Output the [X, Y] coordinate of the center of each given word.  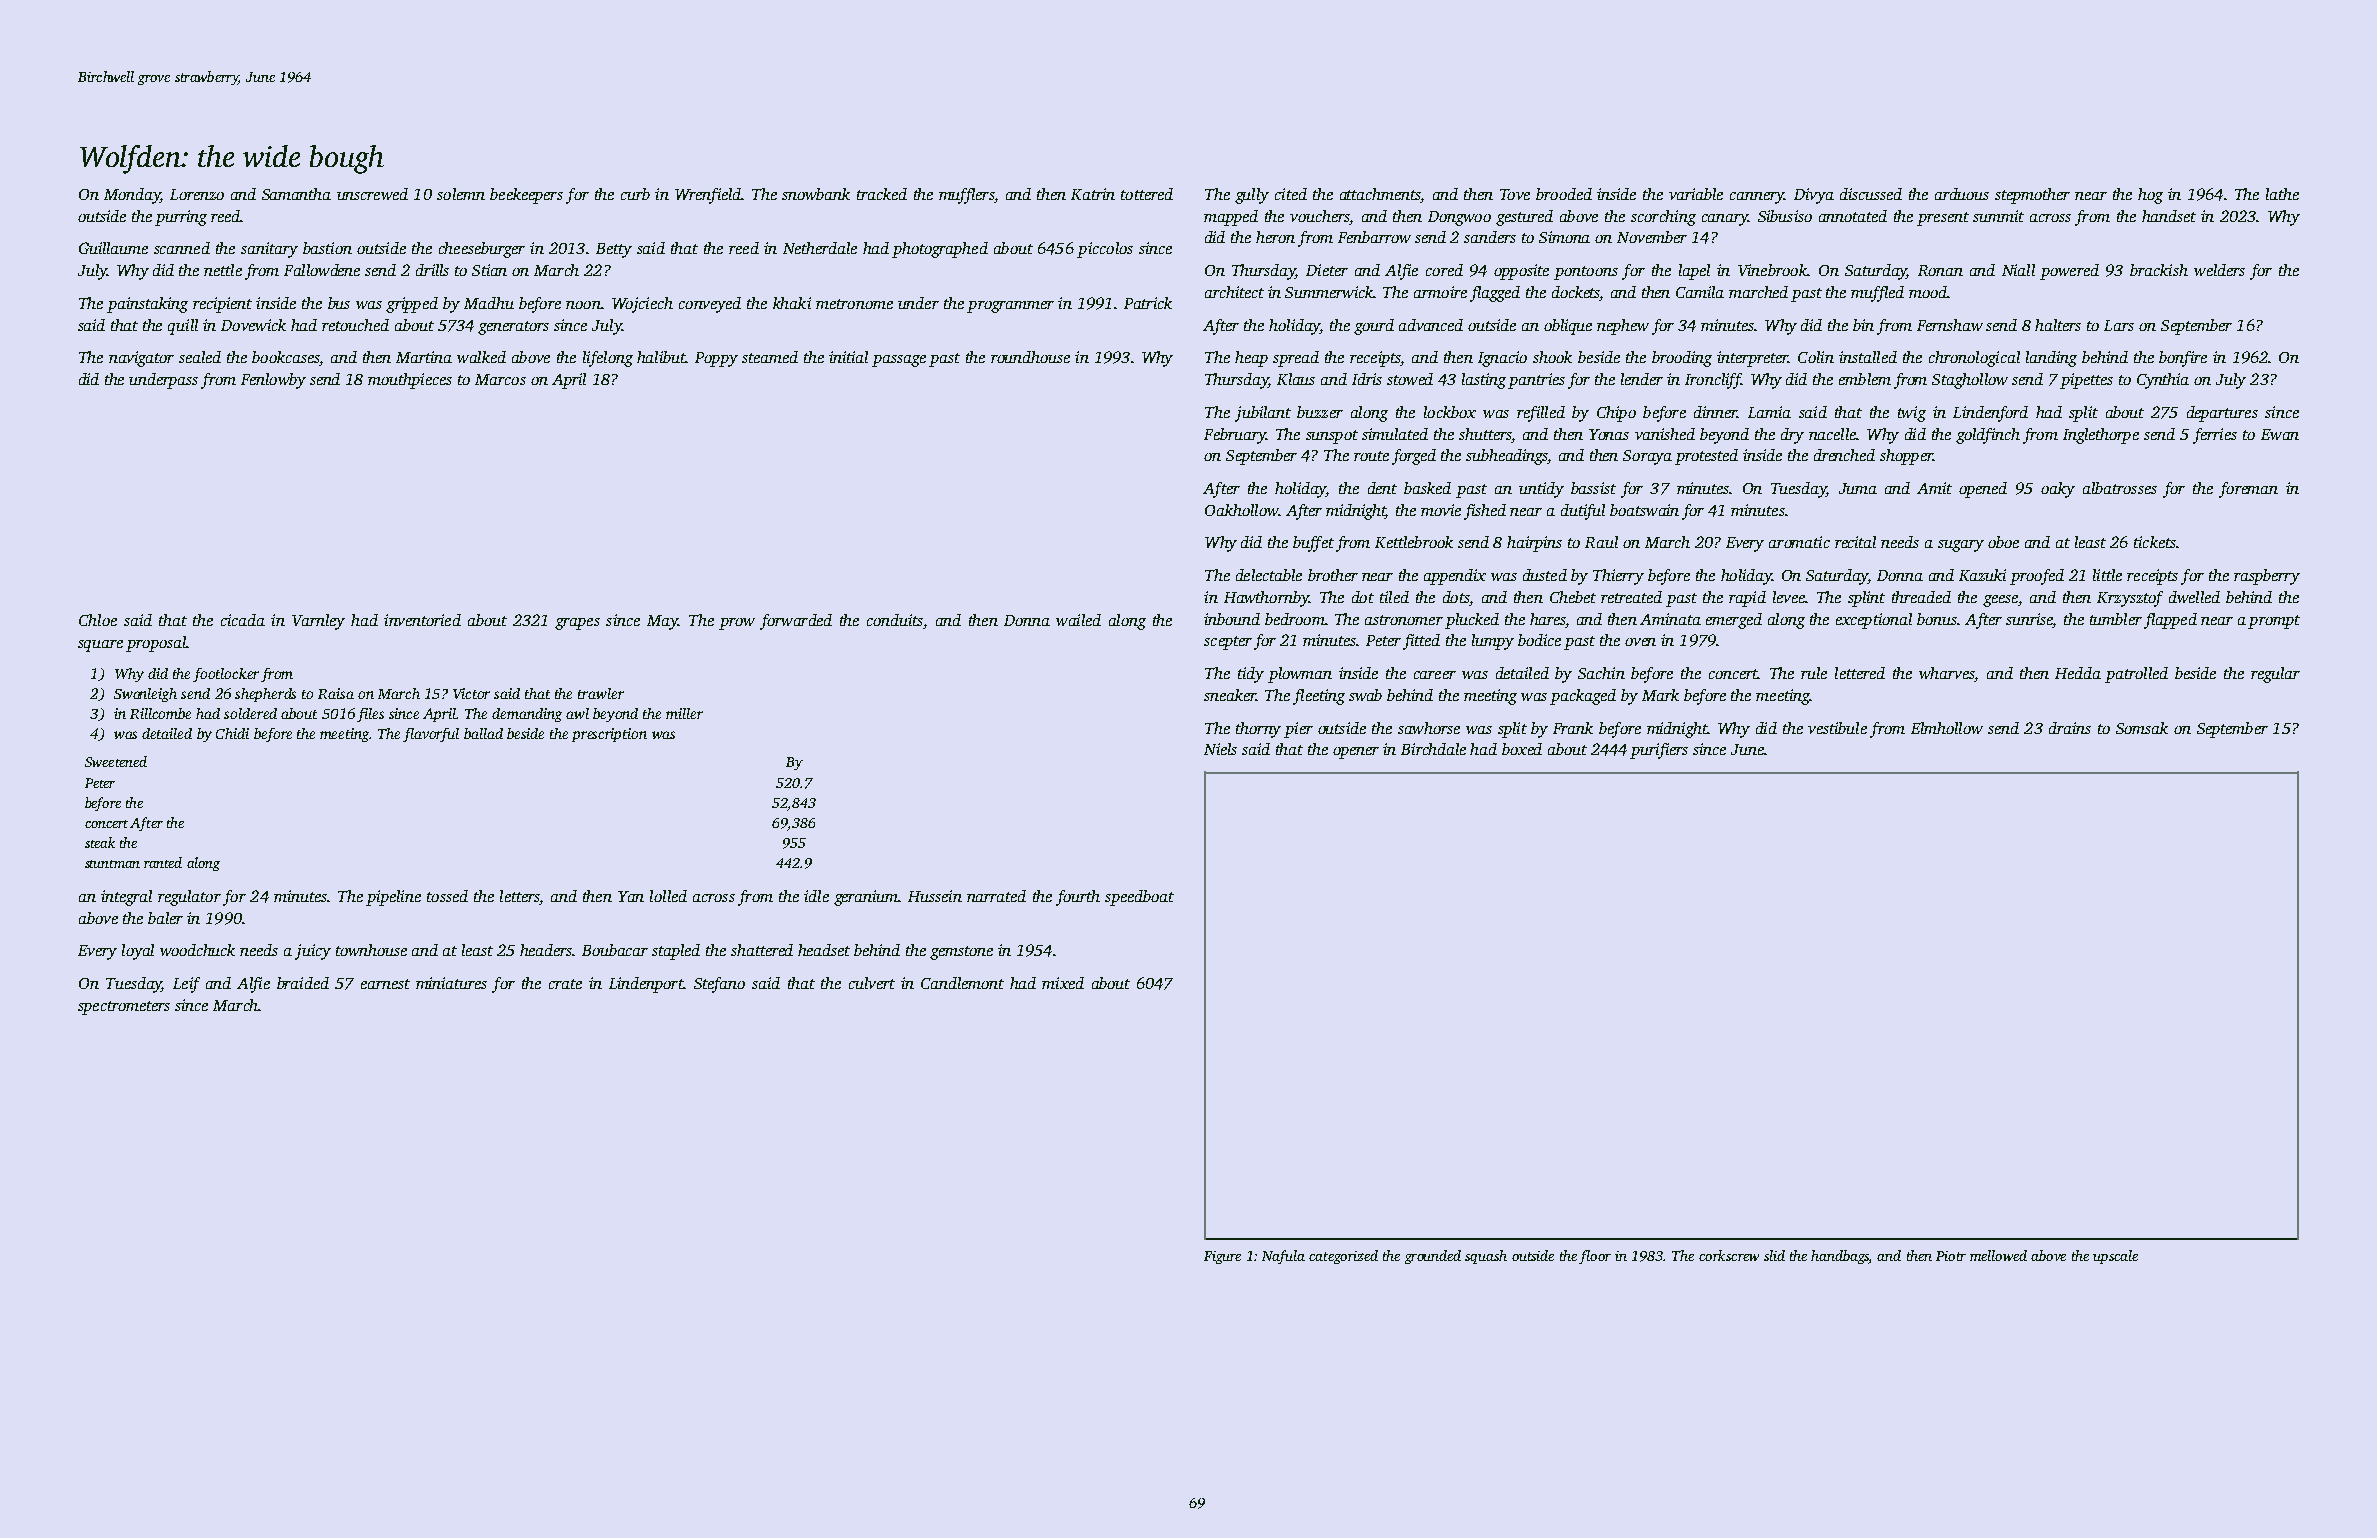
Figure [1222, 1257]
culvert [872, 983]
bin [1863, 325]
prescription [609, 735]
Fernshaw [1950, 325]
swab [1365, 695]
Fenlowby [273, 381]
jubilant [1263, 414]
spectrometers [124, 1008]
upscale [2115, 1257]
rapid [1747, 599]
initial [848, 357]
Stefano [719, 985]
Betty [614, 250]
